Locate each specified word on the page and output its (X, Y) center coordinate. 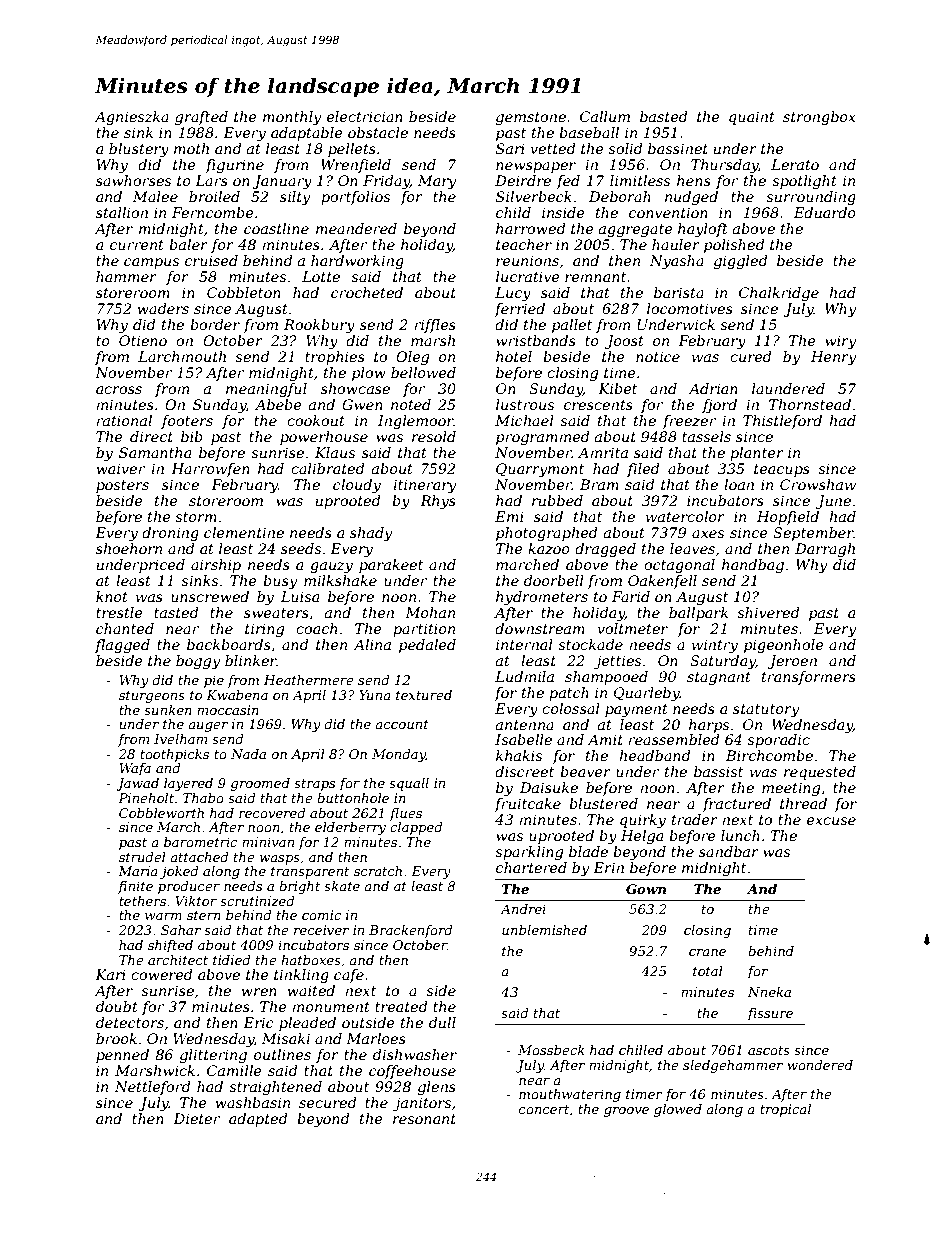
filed (643, 470)
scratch (378, 871)
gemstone (531, 118)
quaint (752, 118)
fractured (736, 805)
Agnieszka (131, 118)
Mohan (430, 612)
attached (199, 857)
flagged (122, 646)
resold (434, 436)
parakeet (391, 566)
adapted (258, 1120)
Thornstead (810, 404)
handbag (753, 566)
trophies (335, 358)
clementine (244, 532)
